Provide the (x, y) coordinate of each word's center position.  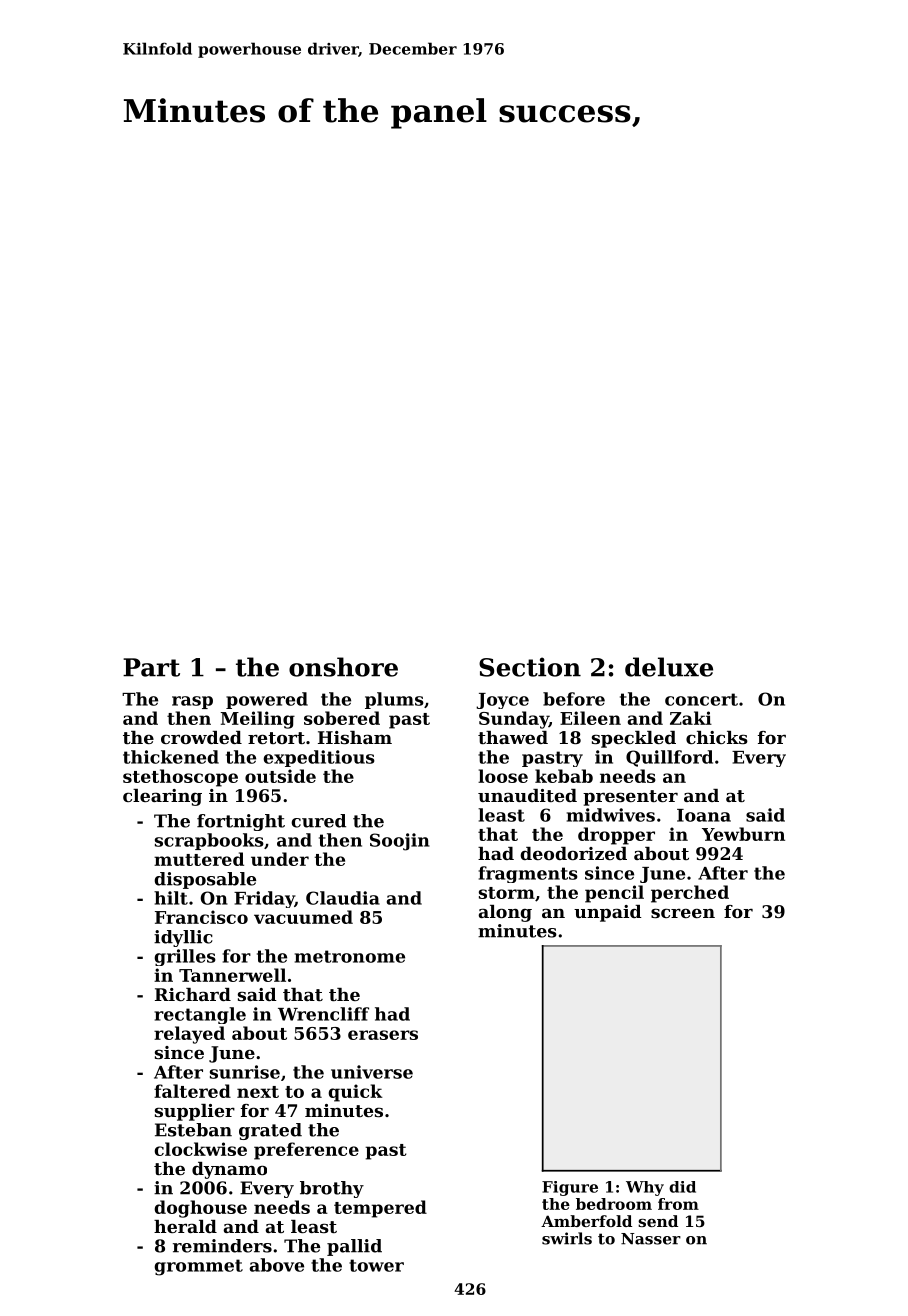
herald (185, 1226)
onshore (343, 667)
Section (530, 667)
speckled (634, 739)
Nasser (651, 1239)
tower (376, 1265)
